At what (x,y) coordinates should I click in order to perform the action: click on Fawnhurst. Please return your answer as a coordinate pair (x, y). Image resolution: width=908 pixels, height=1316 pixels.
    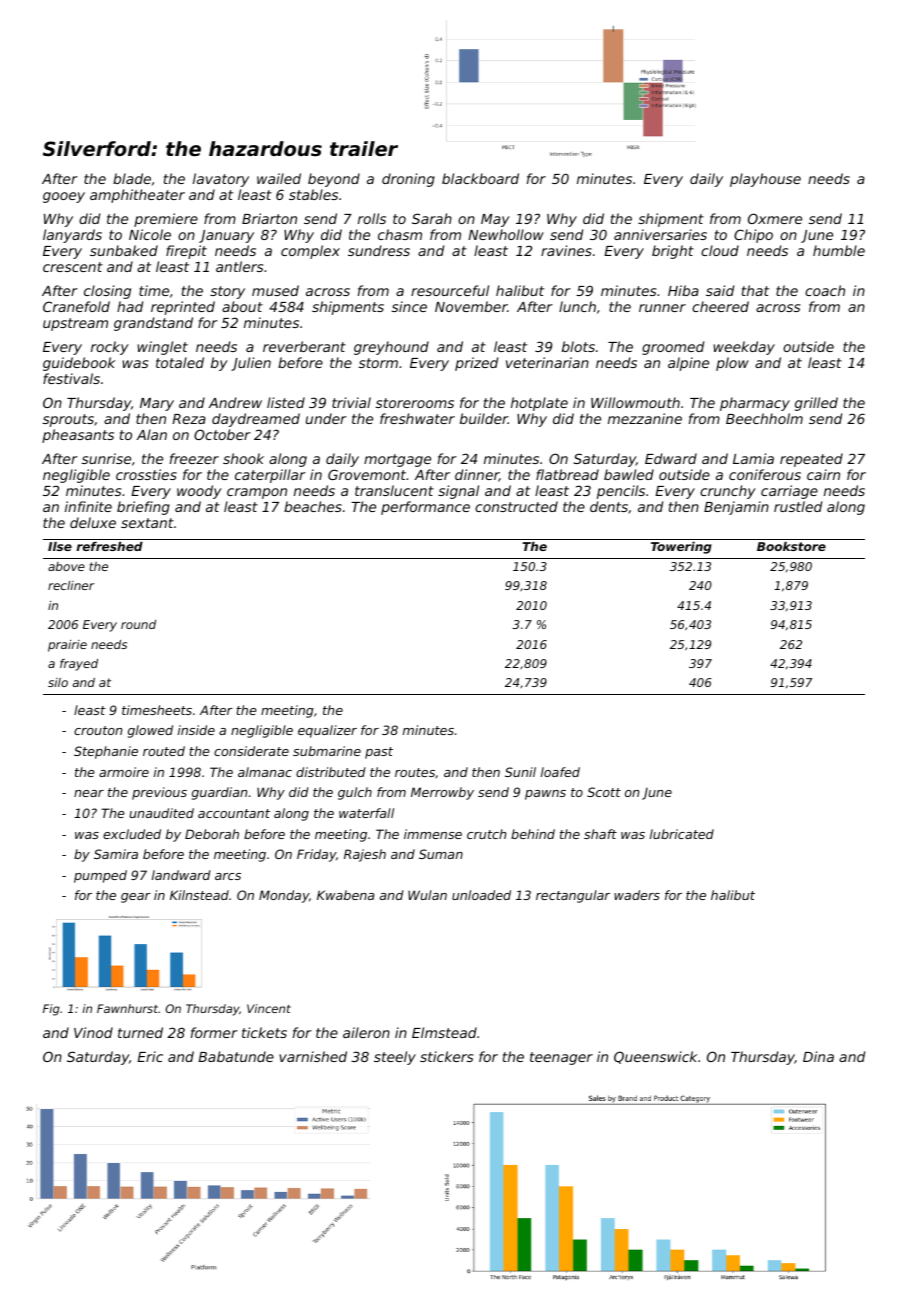
    Looking at the image, I should click on (127, 1008).
